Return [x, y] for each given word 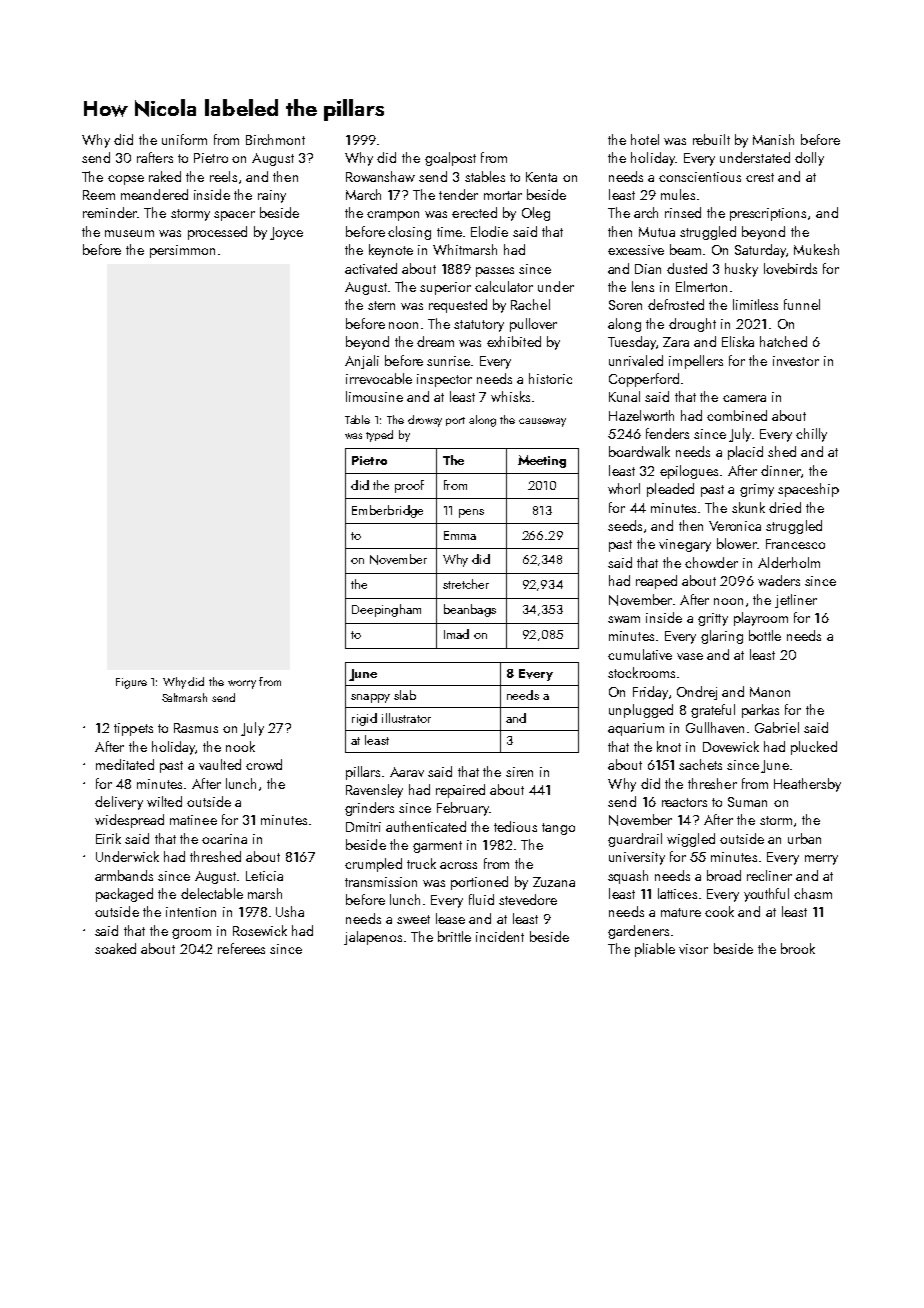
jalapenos [373, 938]
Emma [460, 535]
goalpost [450, 159]
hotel [645, 139]
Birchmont [275, 139]
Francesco [795, 544]
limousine [374, 396]
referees [241, 948]
